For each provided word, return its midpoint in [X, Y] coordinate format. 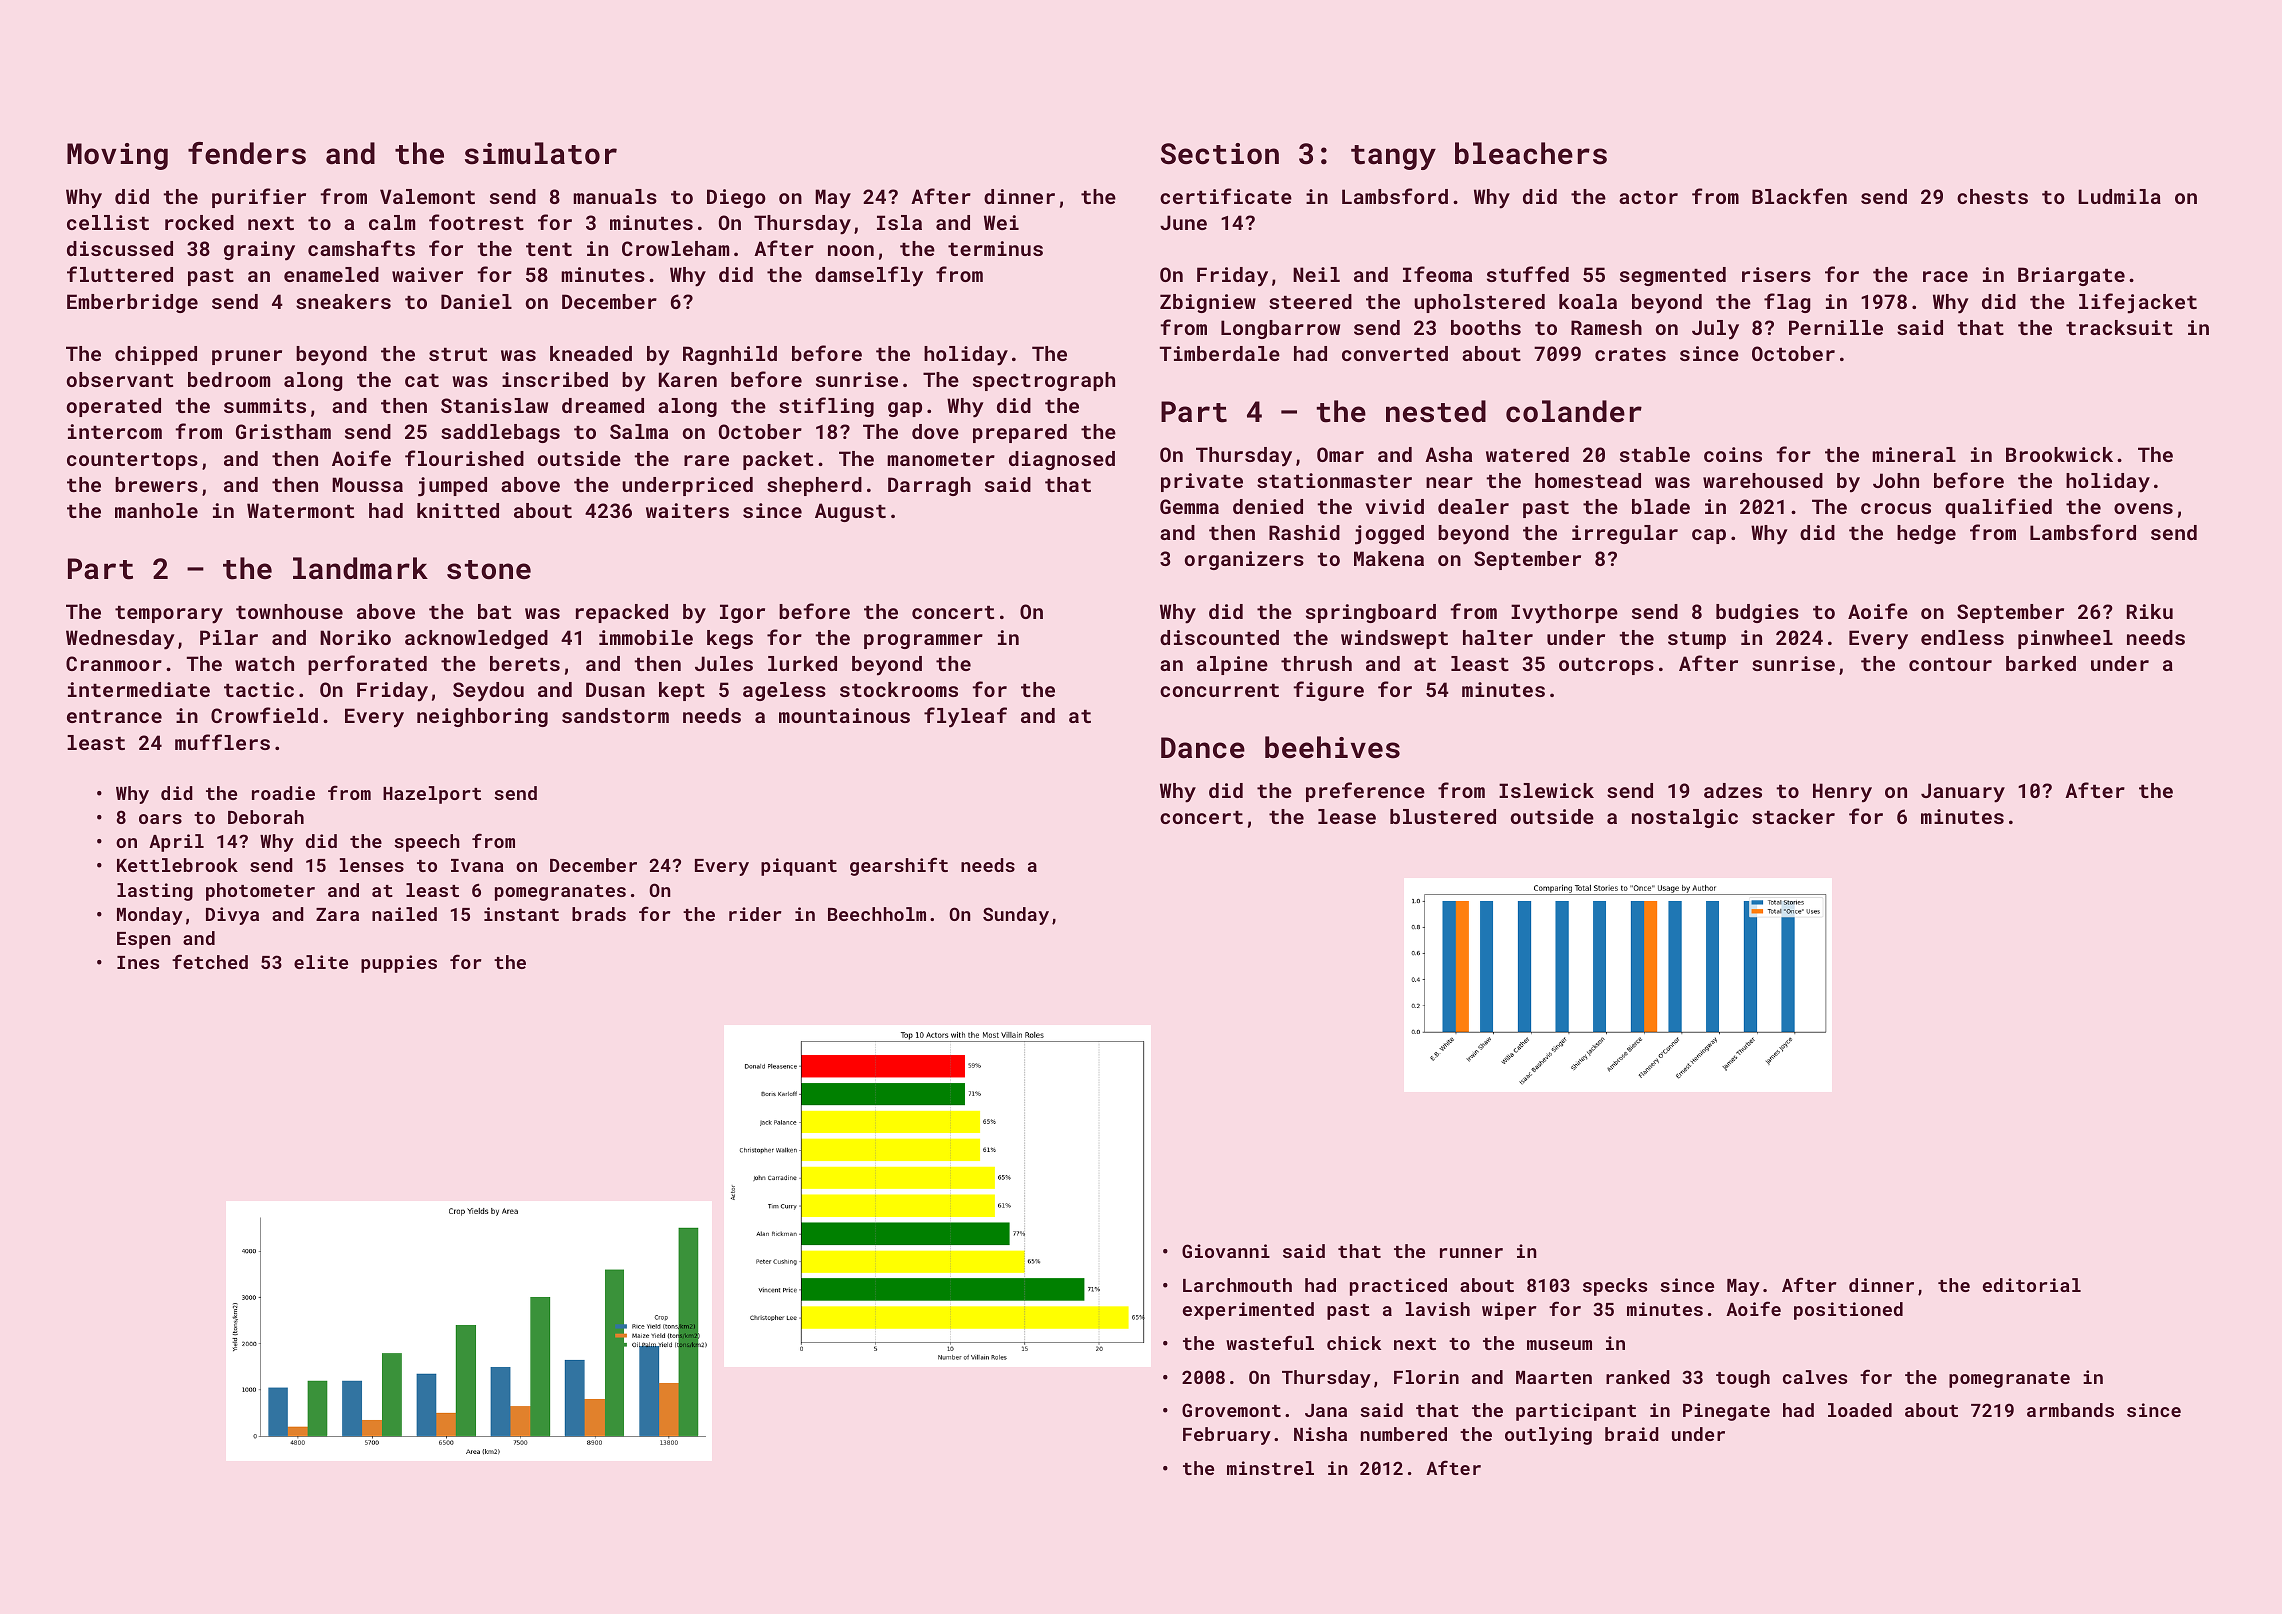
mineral [1914, 454]
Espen [144, 940]
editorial [2032, 1285]
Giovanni [1226, 1251]
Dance [1203, 748]
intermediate [139, 689]
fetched [210, 961]
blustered [1443, 816]
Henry [1842, 793]
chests [1992, 196]
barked [2041, 663]
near [1449, 482]
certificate [1226, 196]
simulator [541, 153]
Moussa [367, 484]
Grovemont [1231, 1410]
